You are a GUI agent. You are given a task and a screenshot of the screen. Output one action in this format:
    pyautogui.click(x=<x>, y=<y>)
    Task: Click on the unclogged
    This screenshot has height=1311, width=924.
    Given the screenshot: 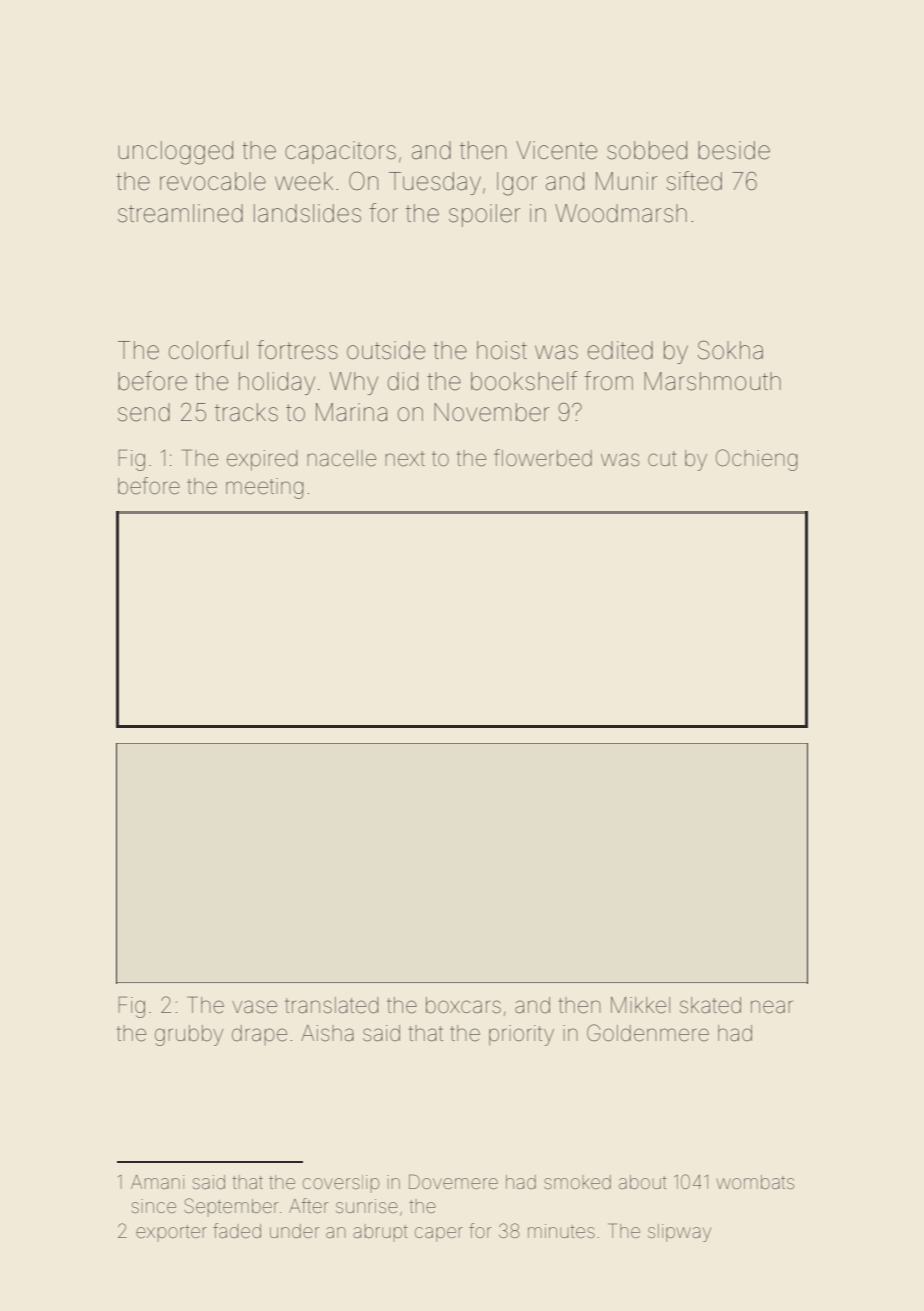 What is the action you would take?
    pyautogui.click(x=175, y=153)
